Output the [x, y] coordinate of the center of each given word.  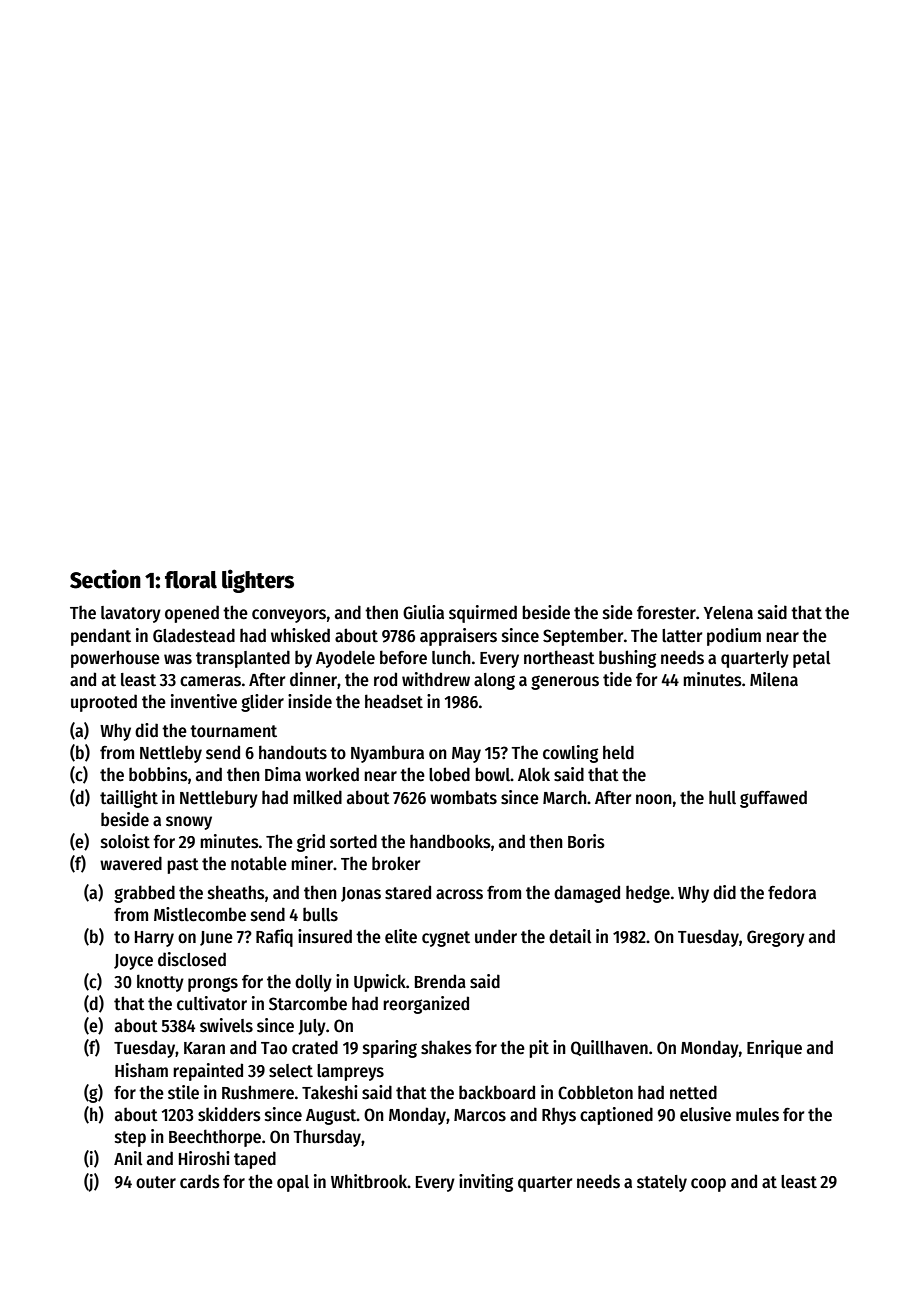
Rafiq [274, 938]
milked [317, 797]
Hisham [141, 1070]
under [496, 936]
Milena [774, 679]
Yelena [728, 613]
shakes [446, 1048]
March [565, 797]
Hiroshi [204, 1158]
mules [757, 1115]
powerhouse [115, 659]
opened [192, 614]
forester [666, 613]
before [403, 657]
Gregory [776, 938]
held [618, 752]
